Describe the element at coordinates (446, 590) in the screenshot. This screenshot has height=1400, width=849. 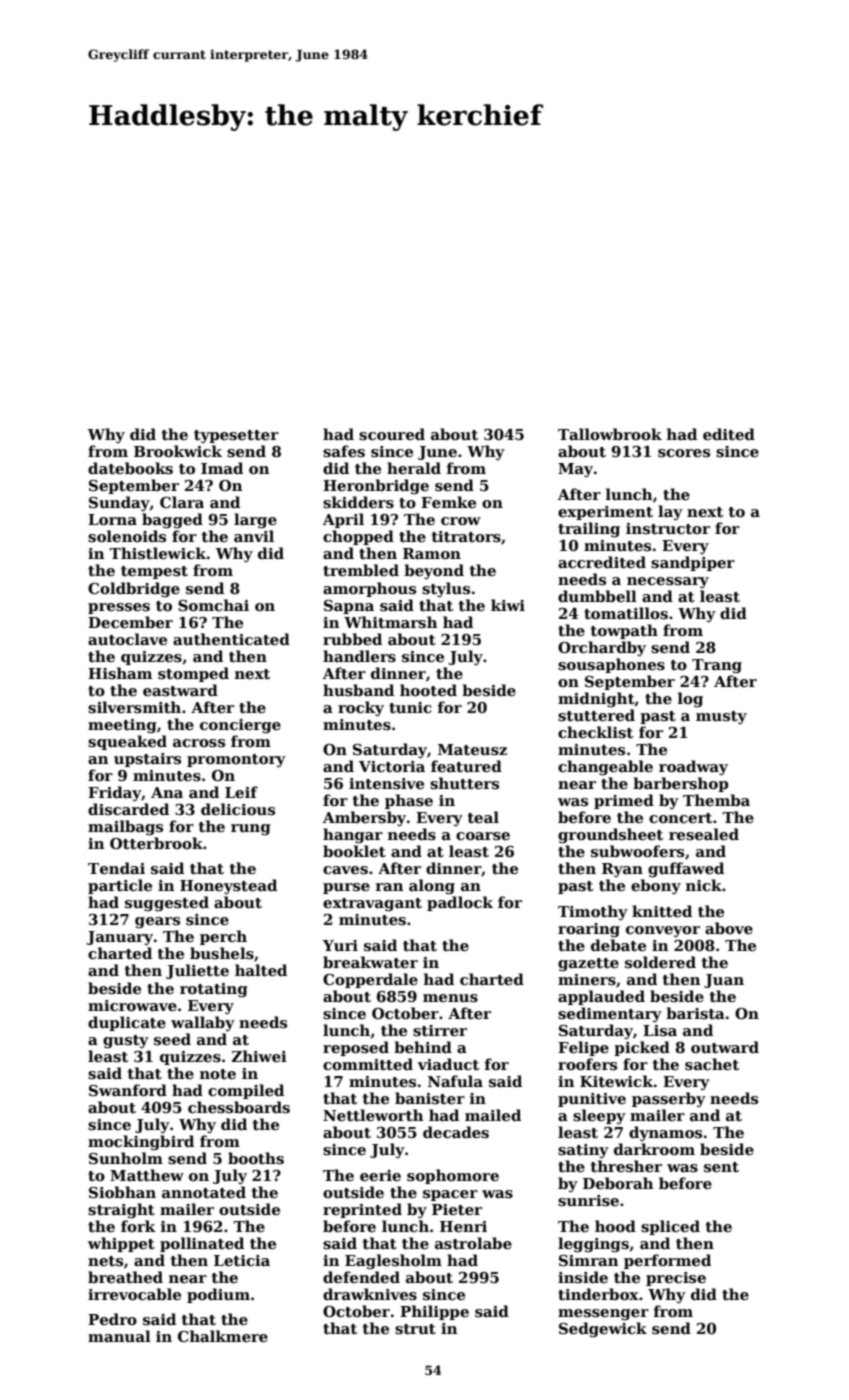
I see `stylus` at that location.
